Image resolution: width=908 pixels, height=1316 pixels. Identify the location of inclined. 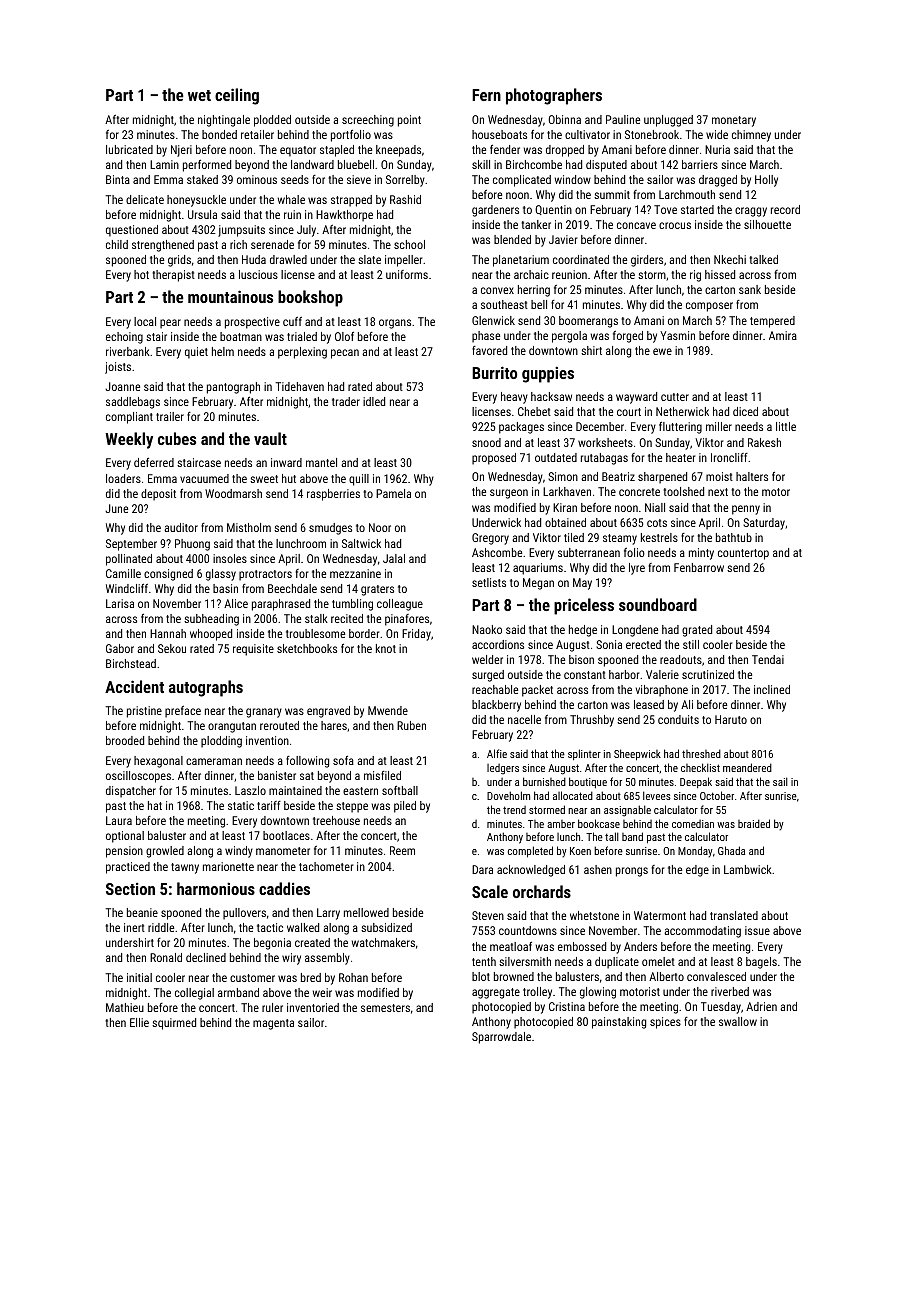
(772, 689).
